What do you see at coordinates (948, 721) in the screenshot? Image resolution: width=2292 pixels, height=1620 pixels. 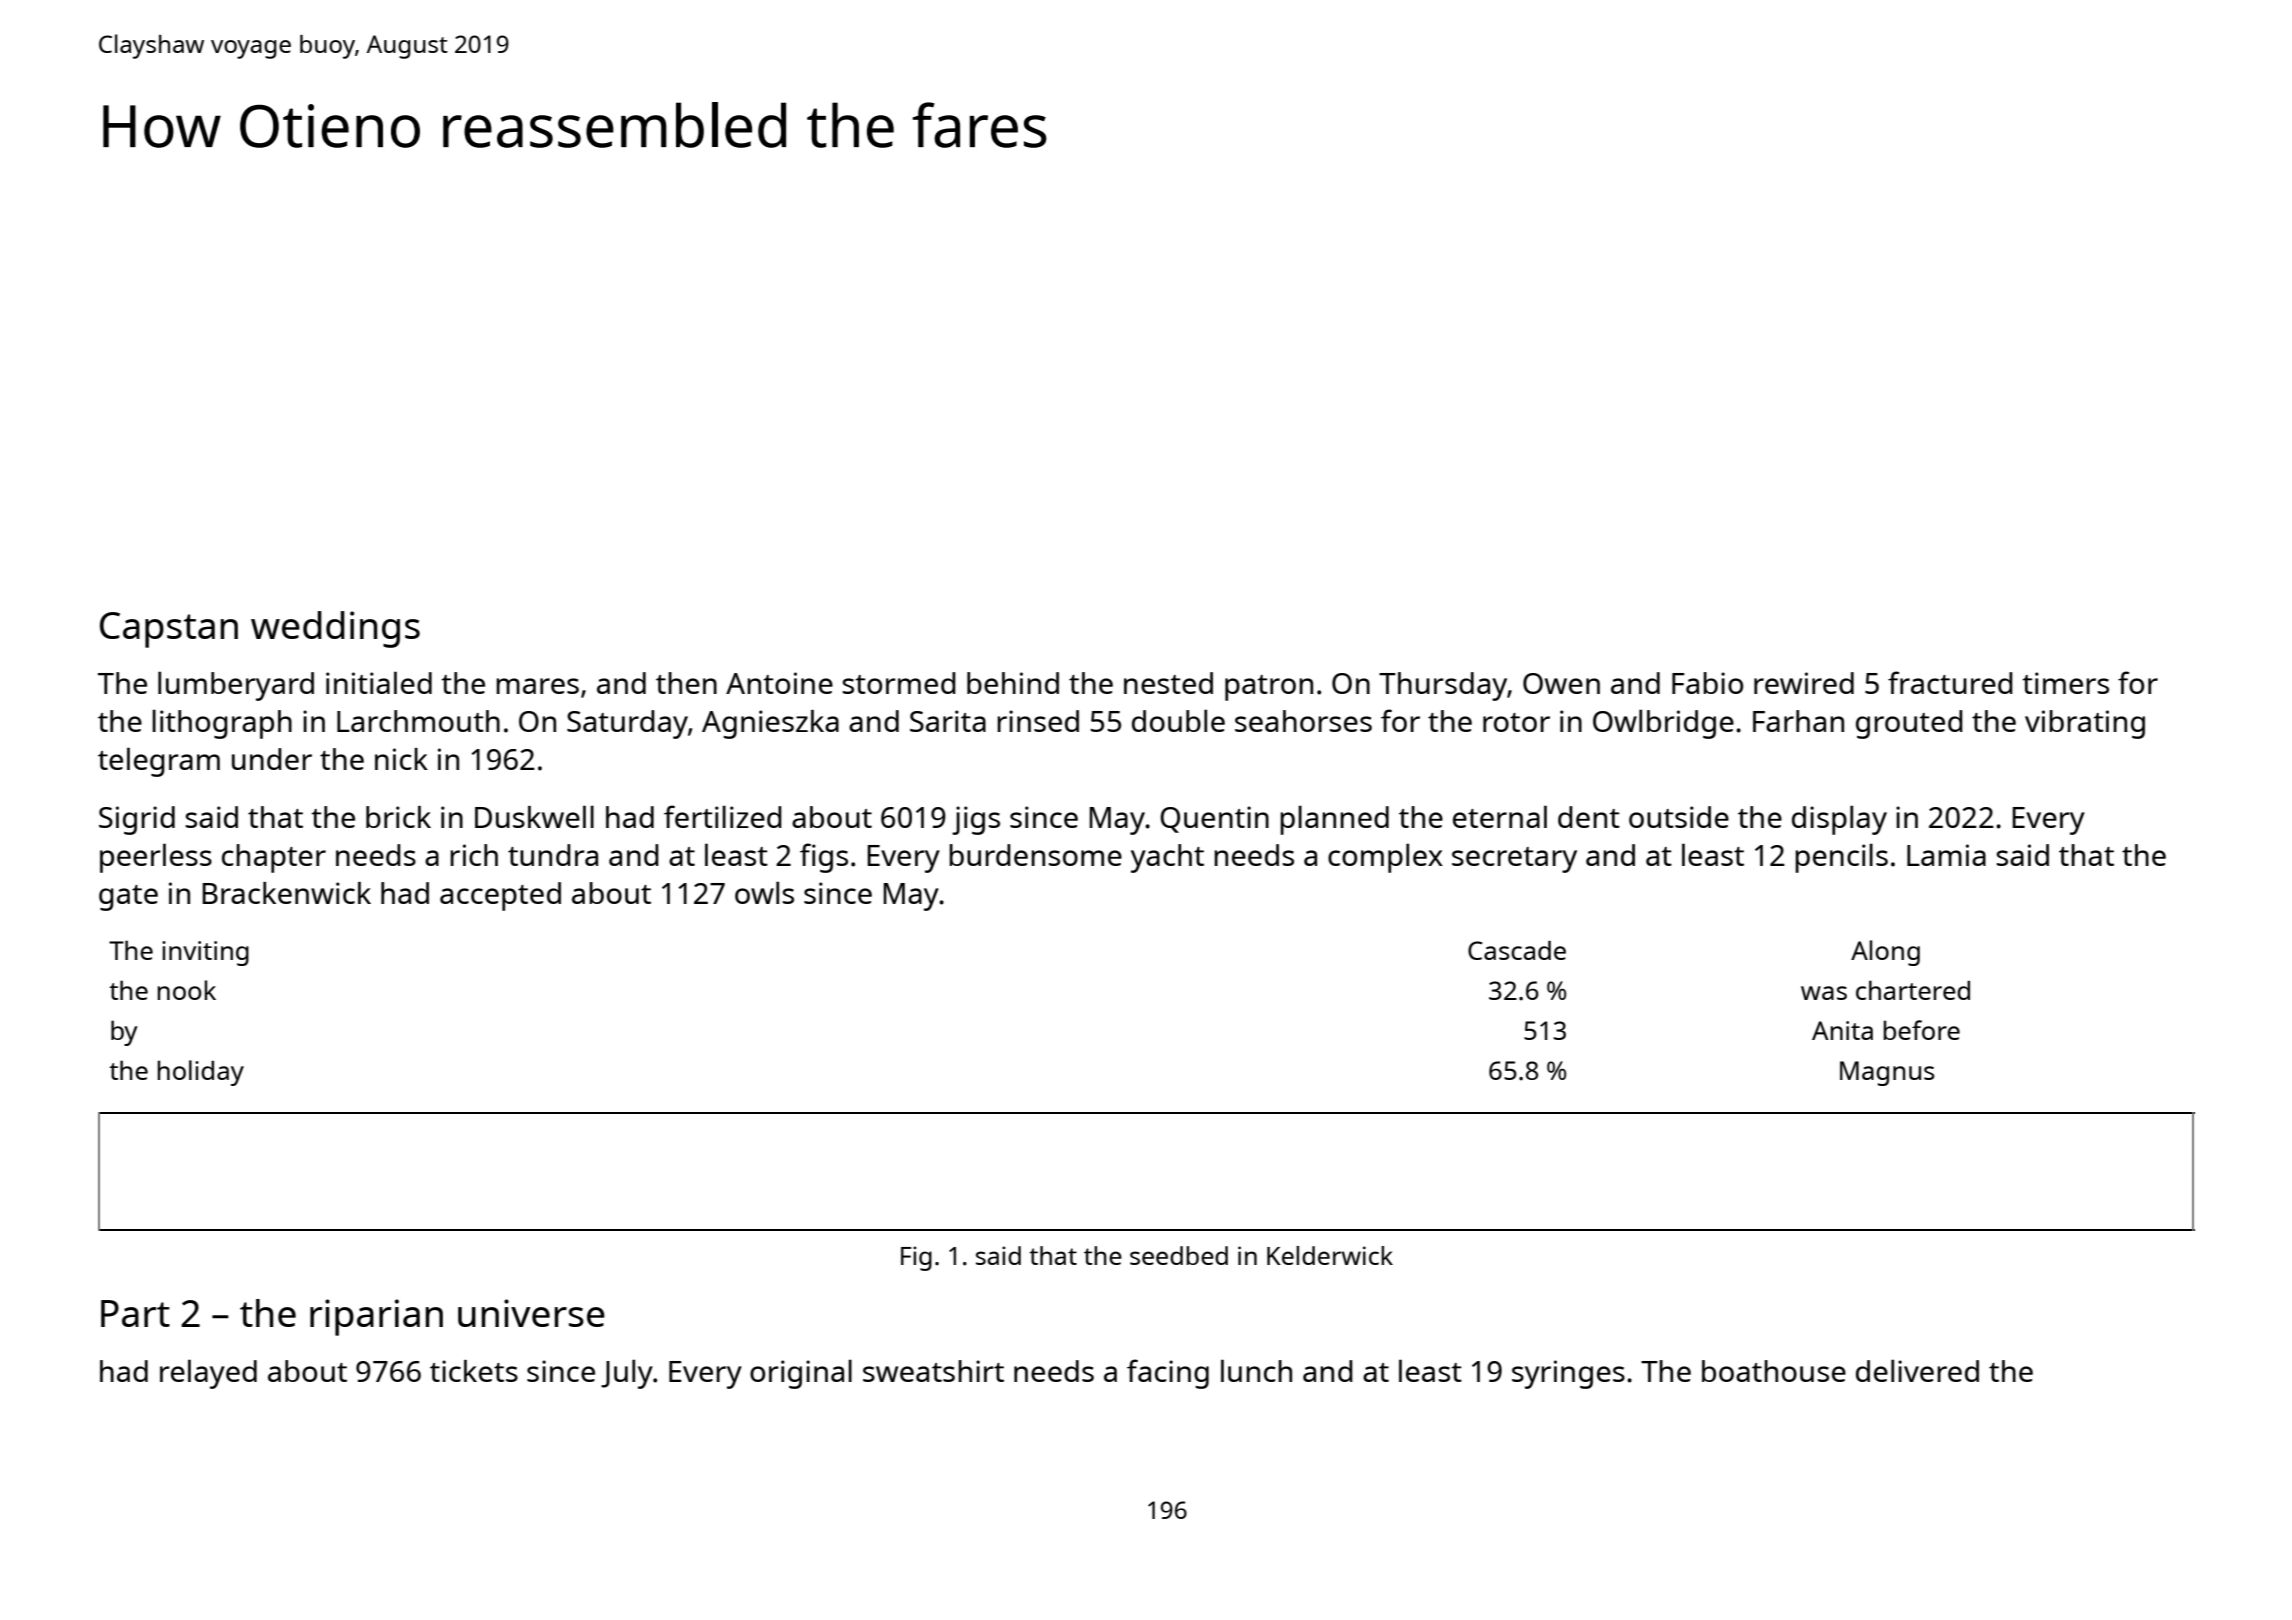 I see `Sarita` at bounding box center [948, 721].
